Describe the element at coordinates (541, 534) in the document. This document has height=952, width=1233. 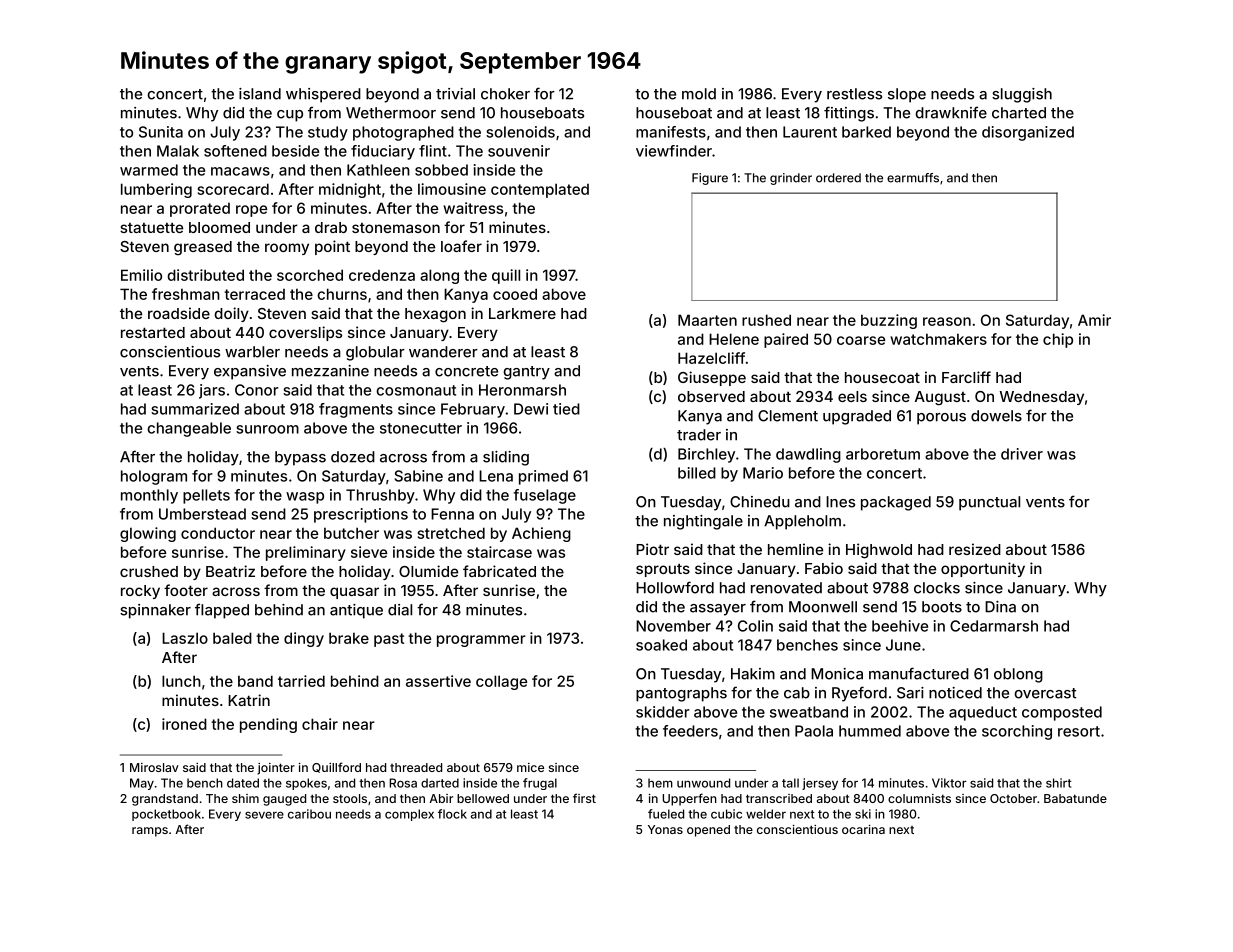
I see `Achieng` at that location.
